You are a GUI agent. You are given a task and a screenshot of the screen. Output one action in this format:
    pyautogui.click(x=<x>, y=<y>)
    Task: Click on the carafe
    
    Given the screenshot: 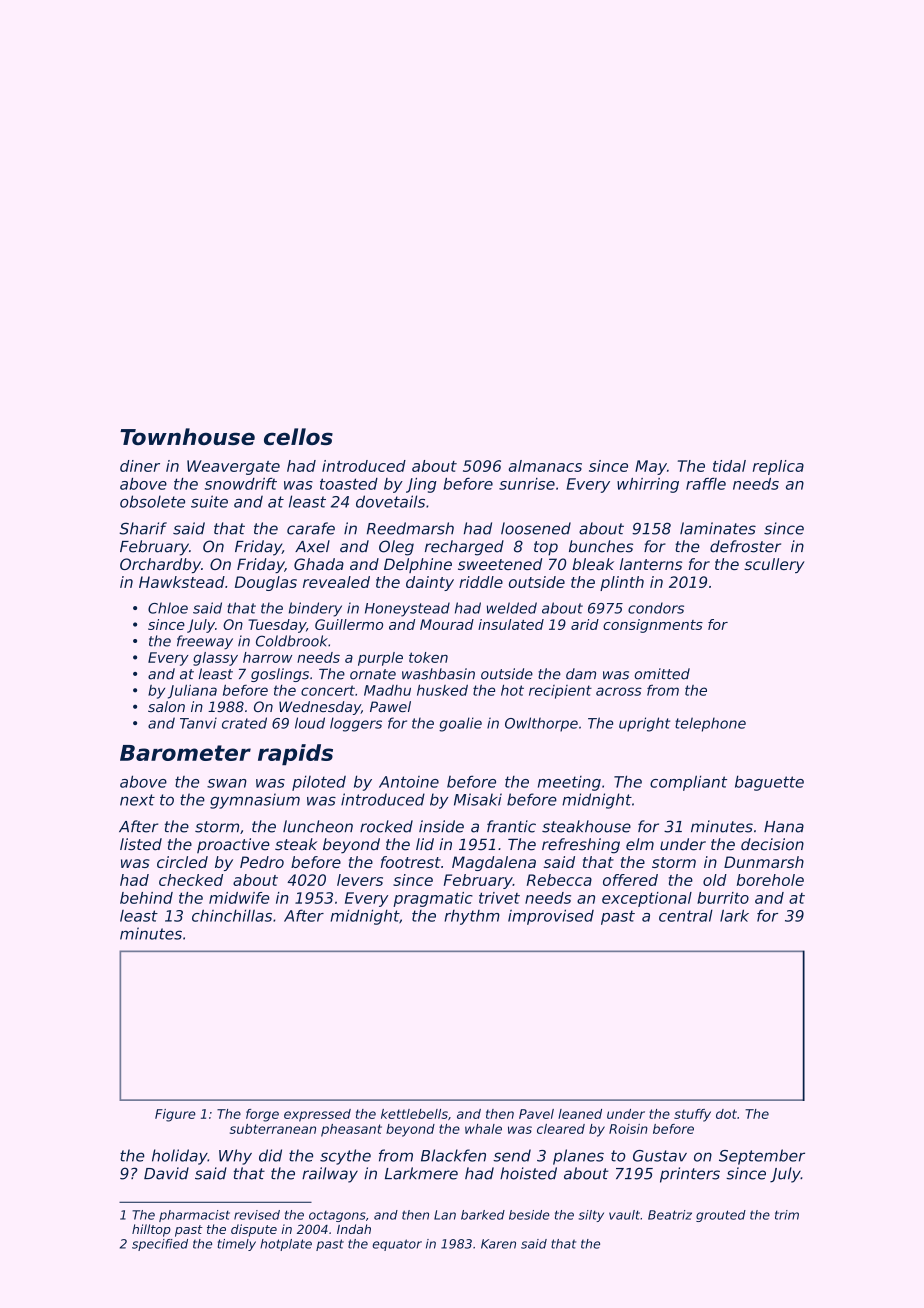 What is the action you would take?
    pyautogui.click(x=311, y=528)
